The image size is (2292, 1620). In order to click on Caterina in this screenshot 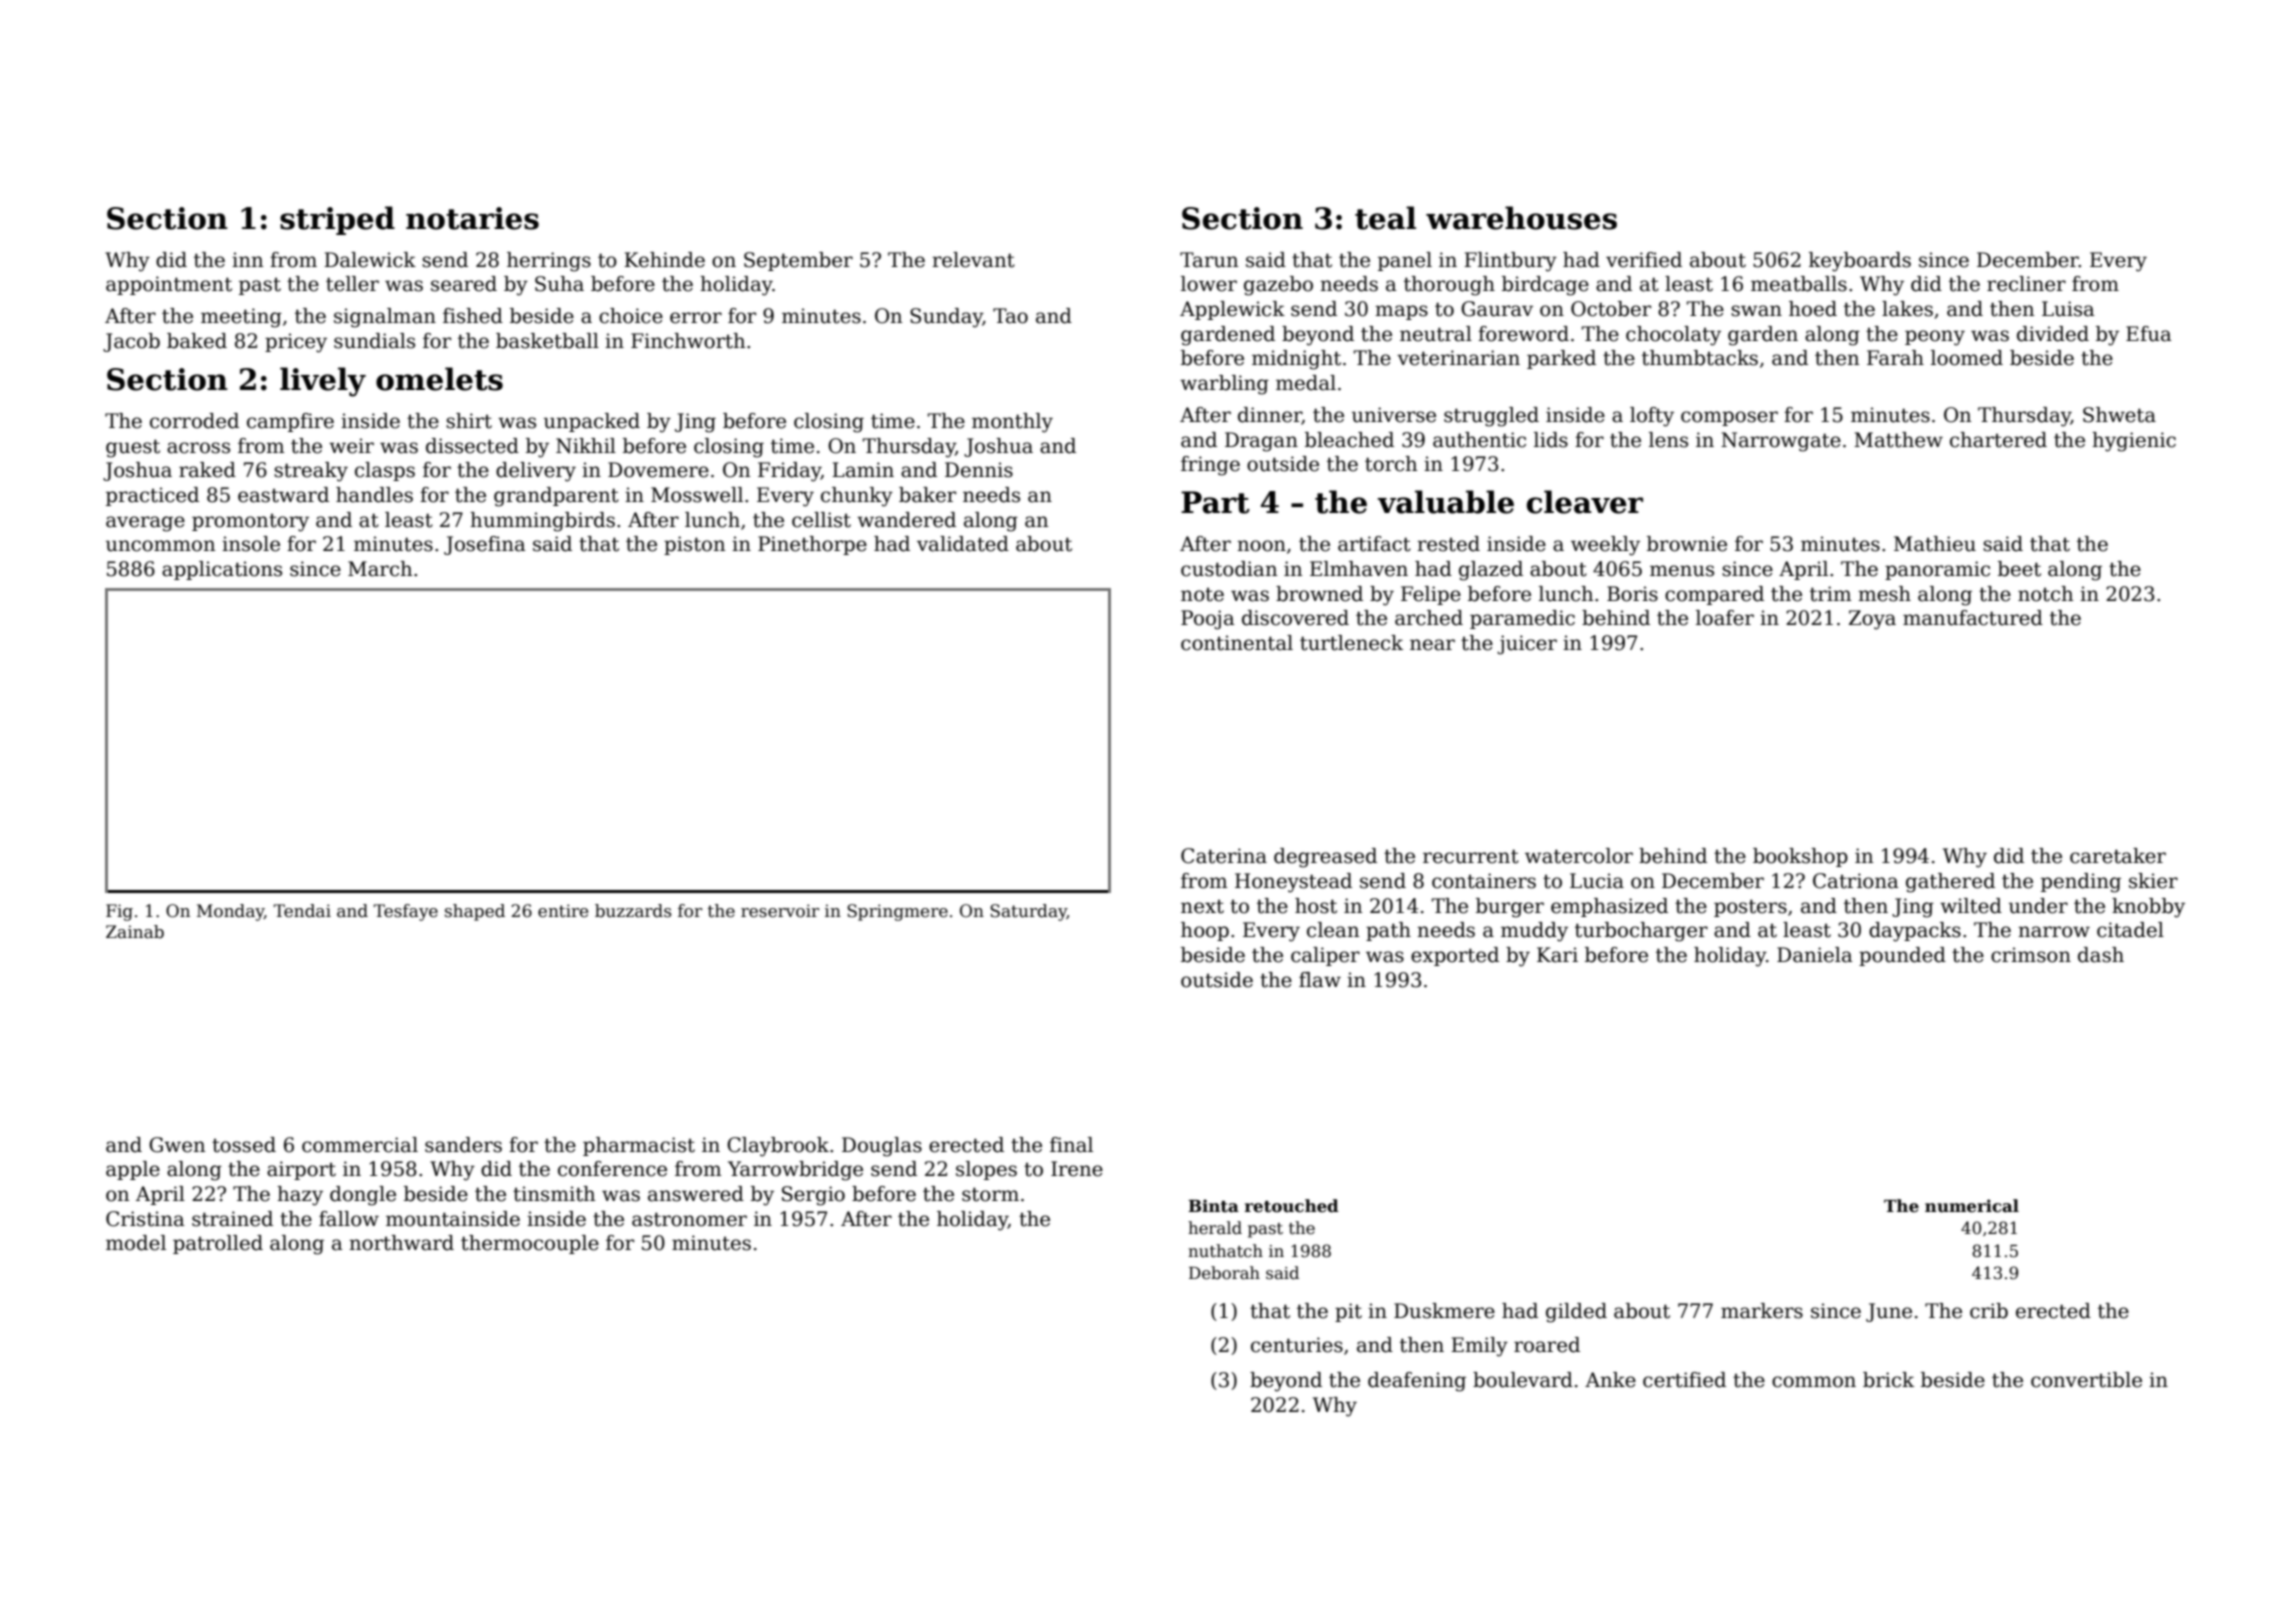, I will do `click(1224, 856)`.
